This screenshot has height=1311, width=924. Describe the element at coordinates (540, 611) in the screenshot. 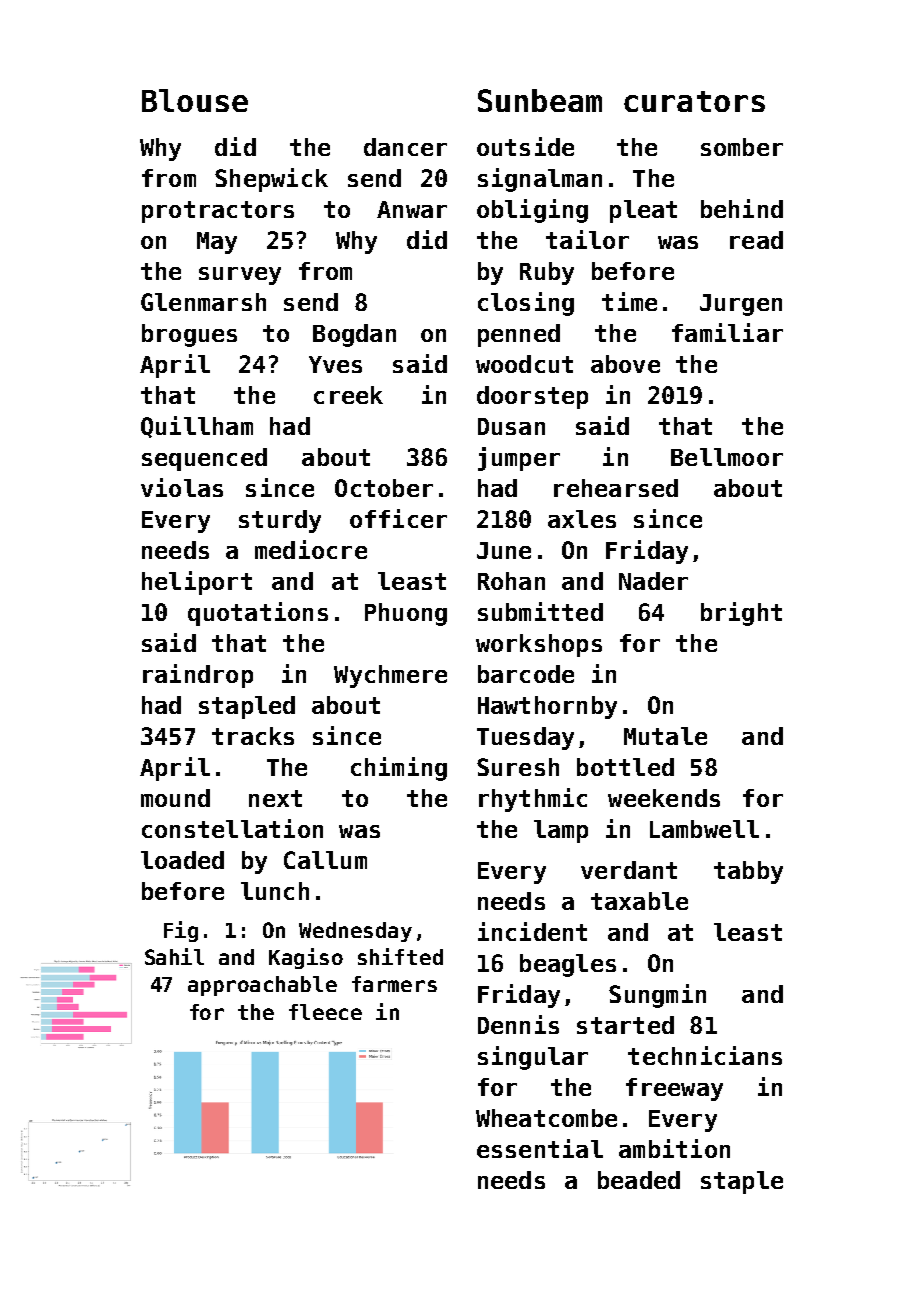

I see `submitted` at that location.
